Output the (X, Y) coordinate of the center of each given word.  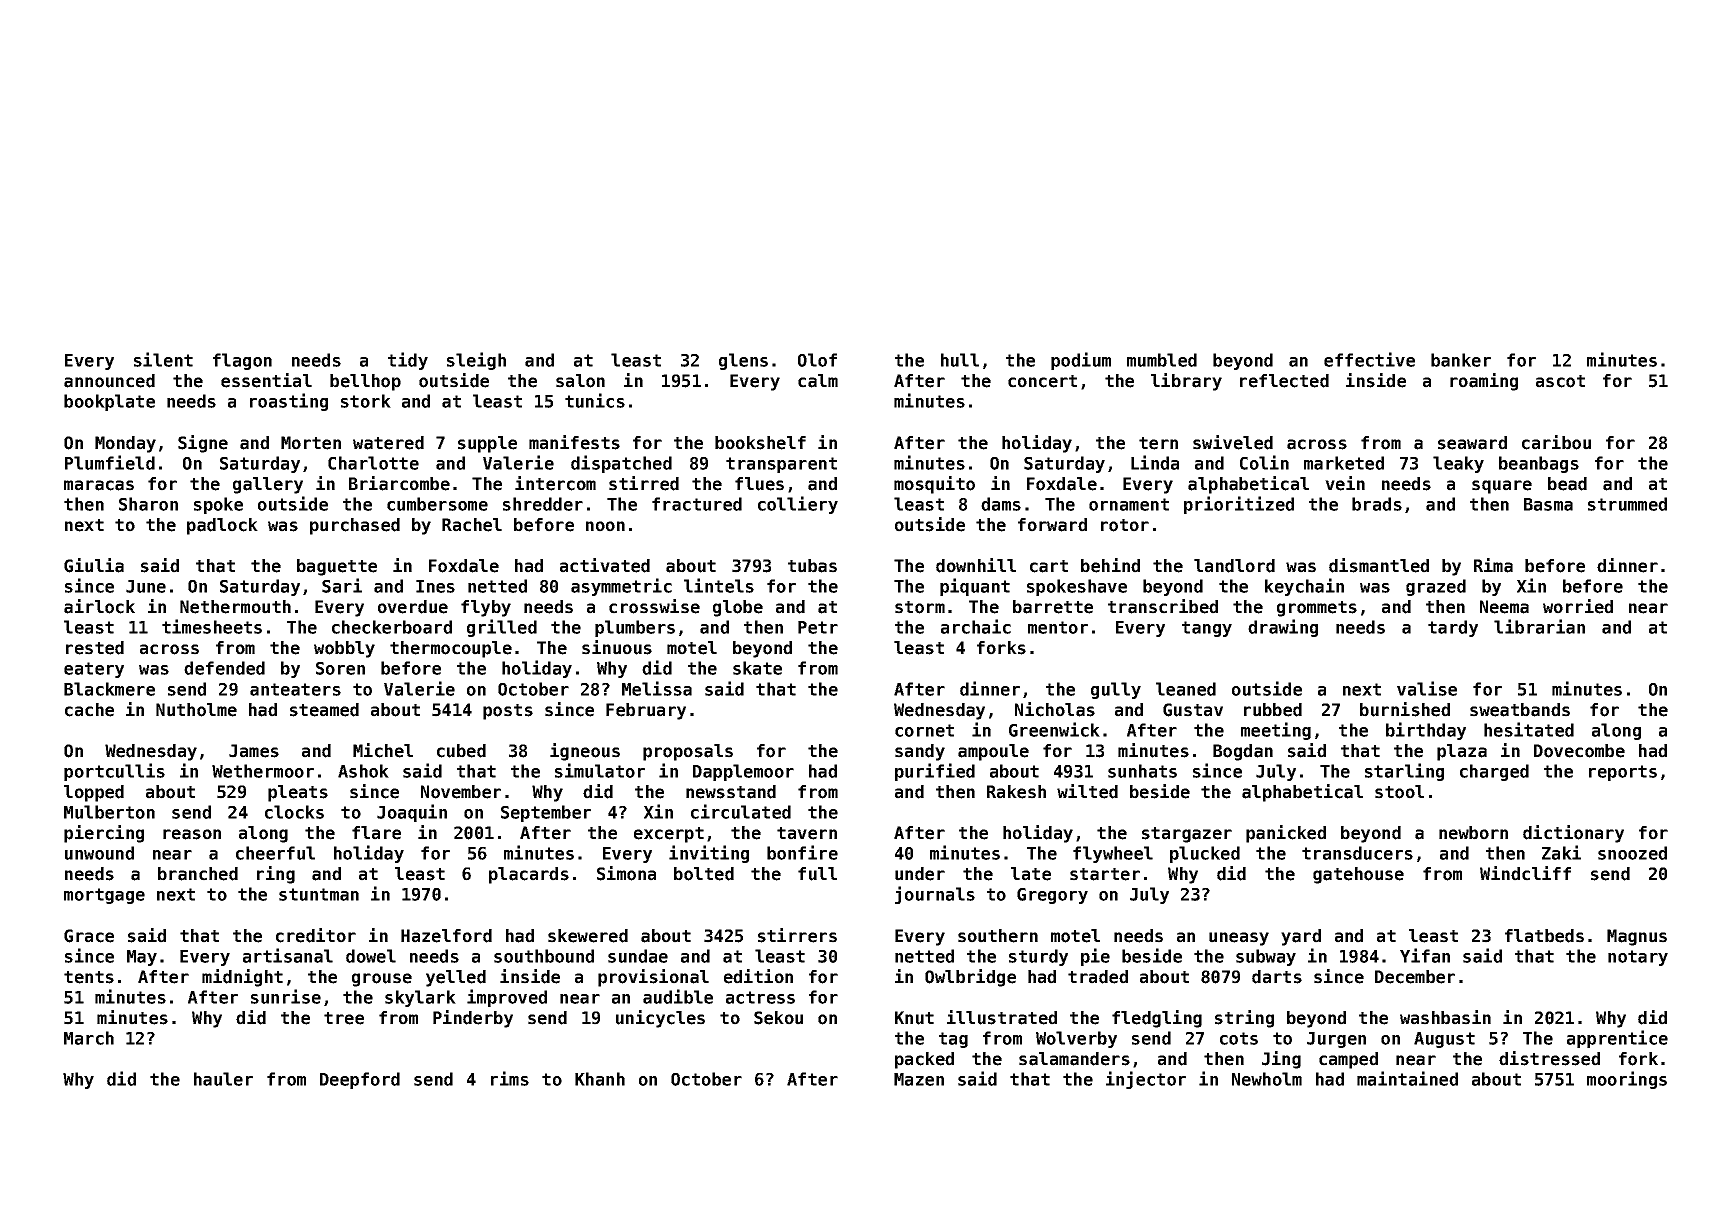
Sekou (778, 1018)
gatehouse (1358, 875)
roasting (289, 402)
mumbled (1162, 360)
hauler (223, 1079)
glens (743, 361)
